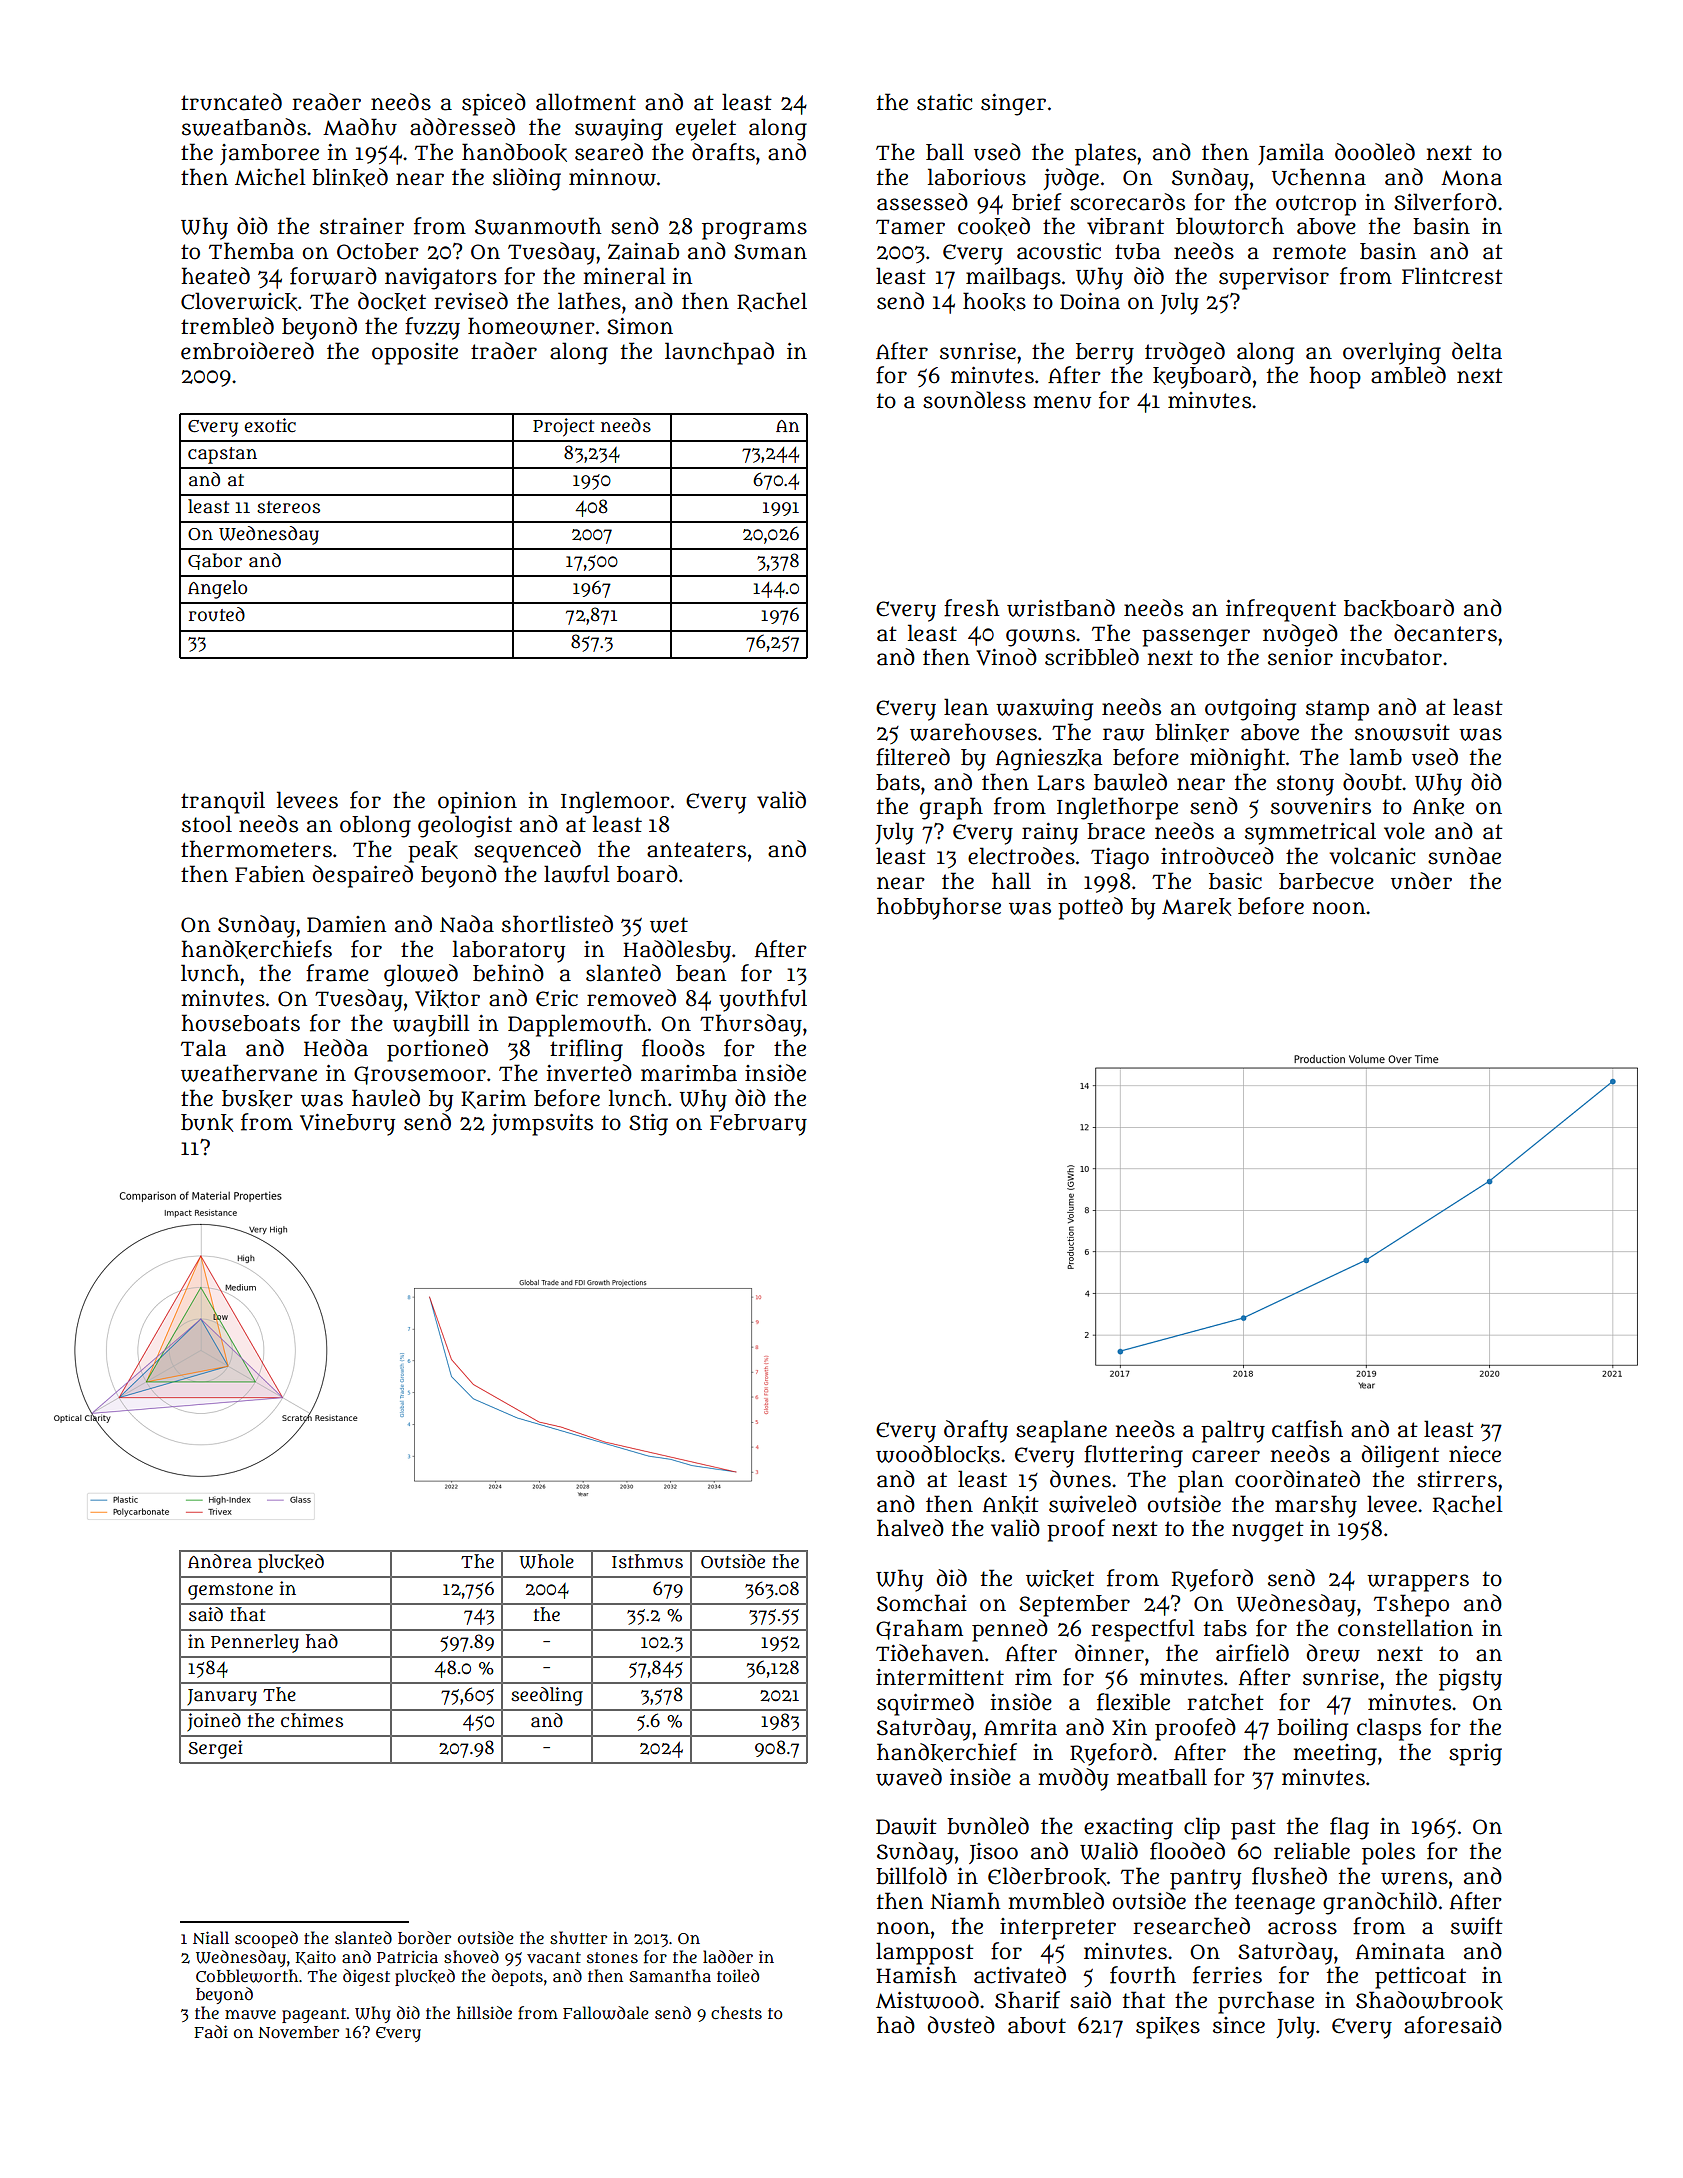 This screenshot has width=1683, height=2178. Describe the element at coordinates (706, 129) in the screenshot. I see `eyelet` at that location.
